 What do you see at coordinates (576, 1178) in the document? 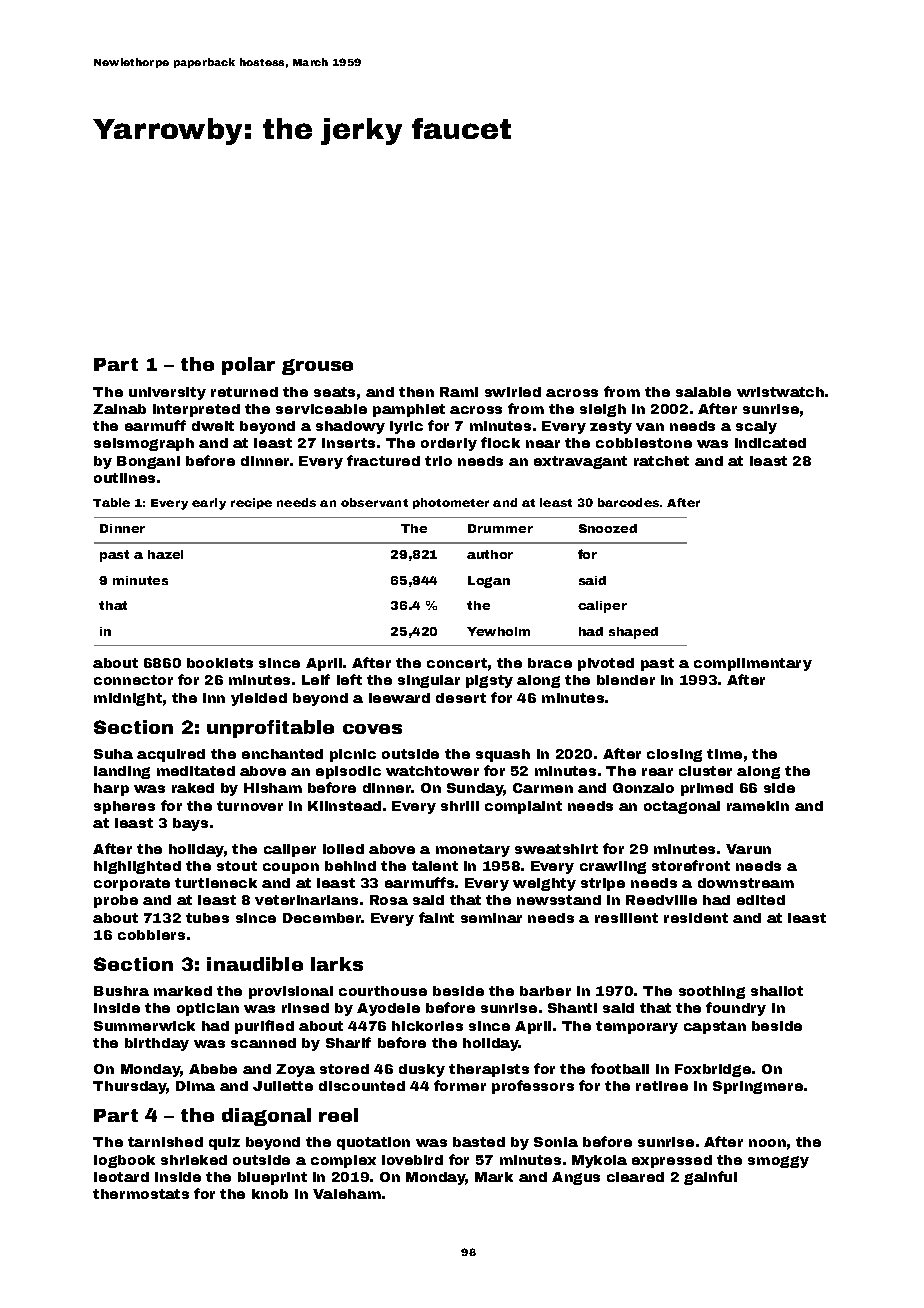
I see `Angus` at bounding box center [576, 1178].
